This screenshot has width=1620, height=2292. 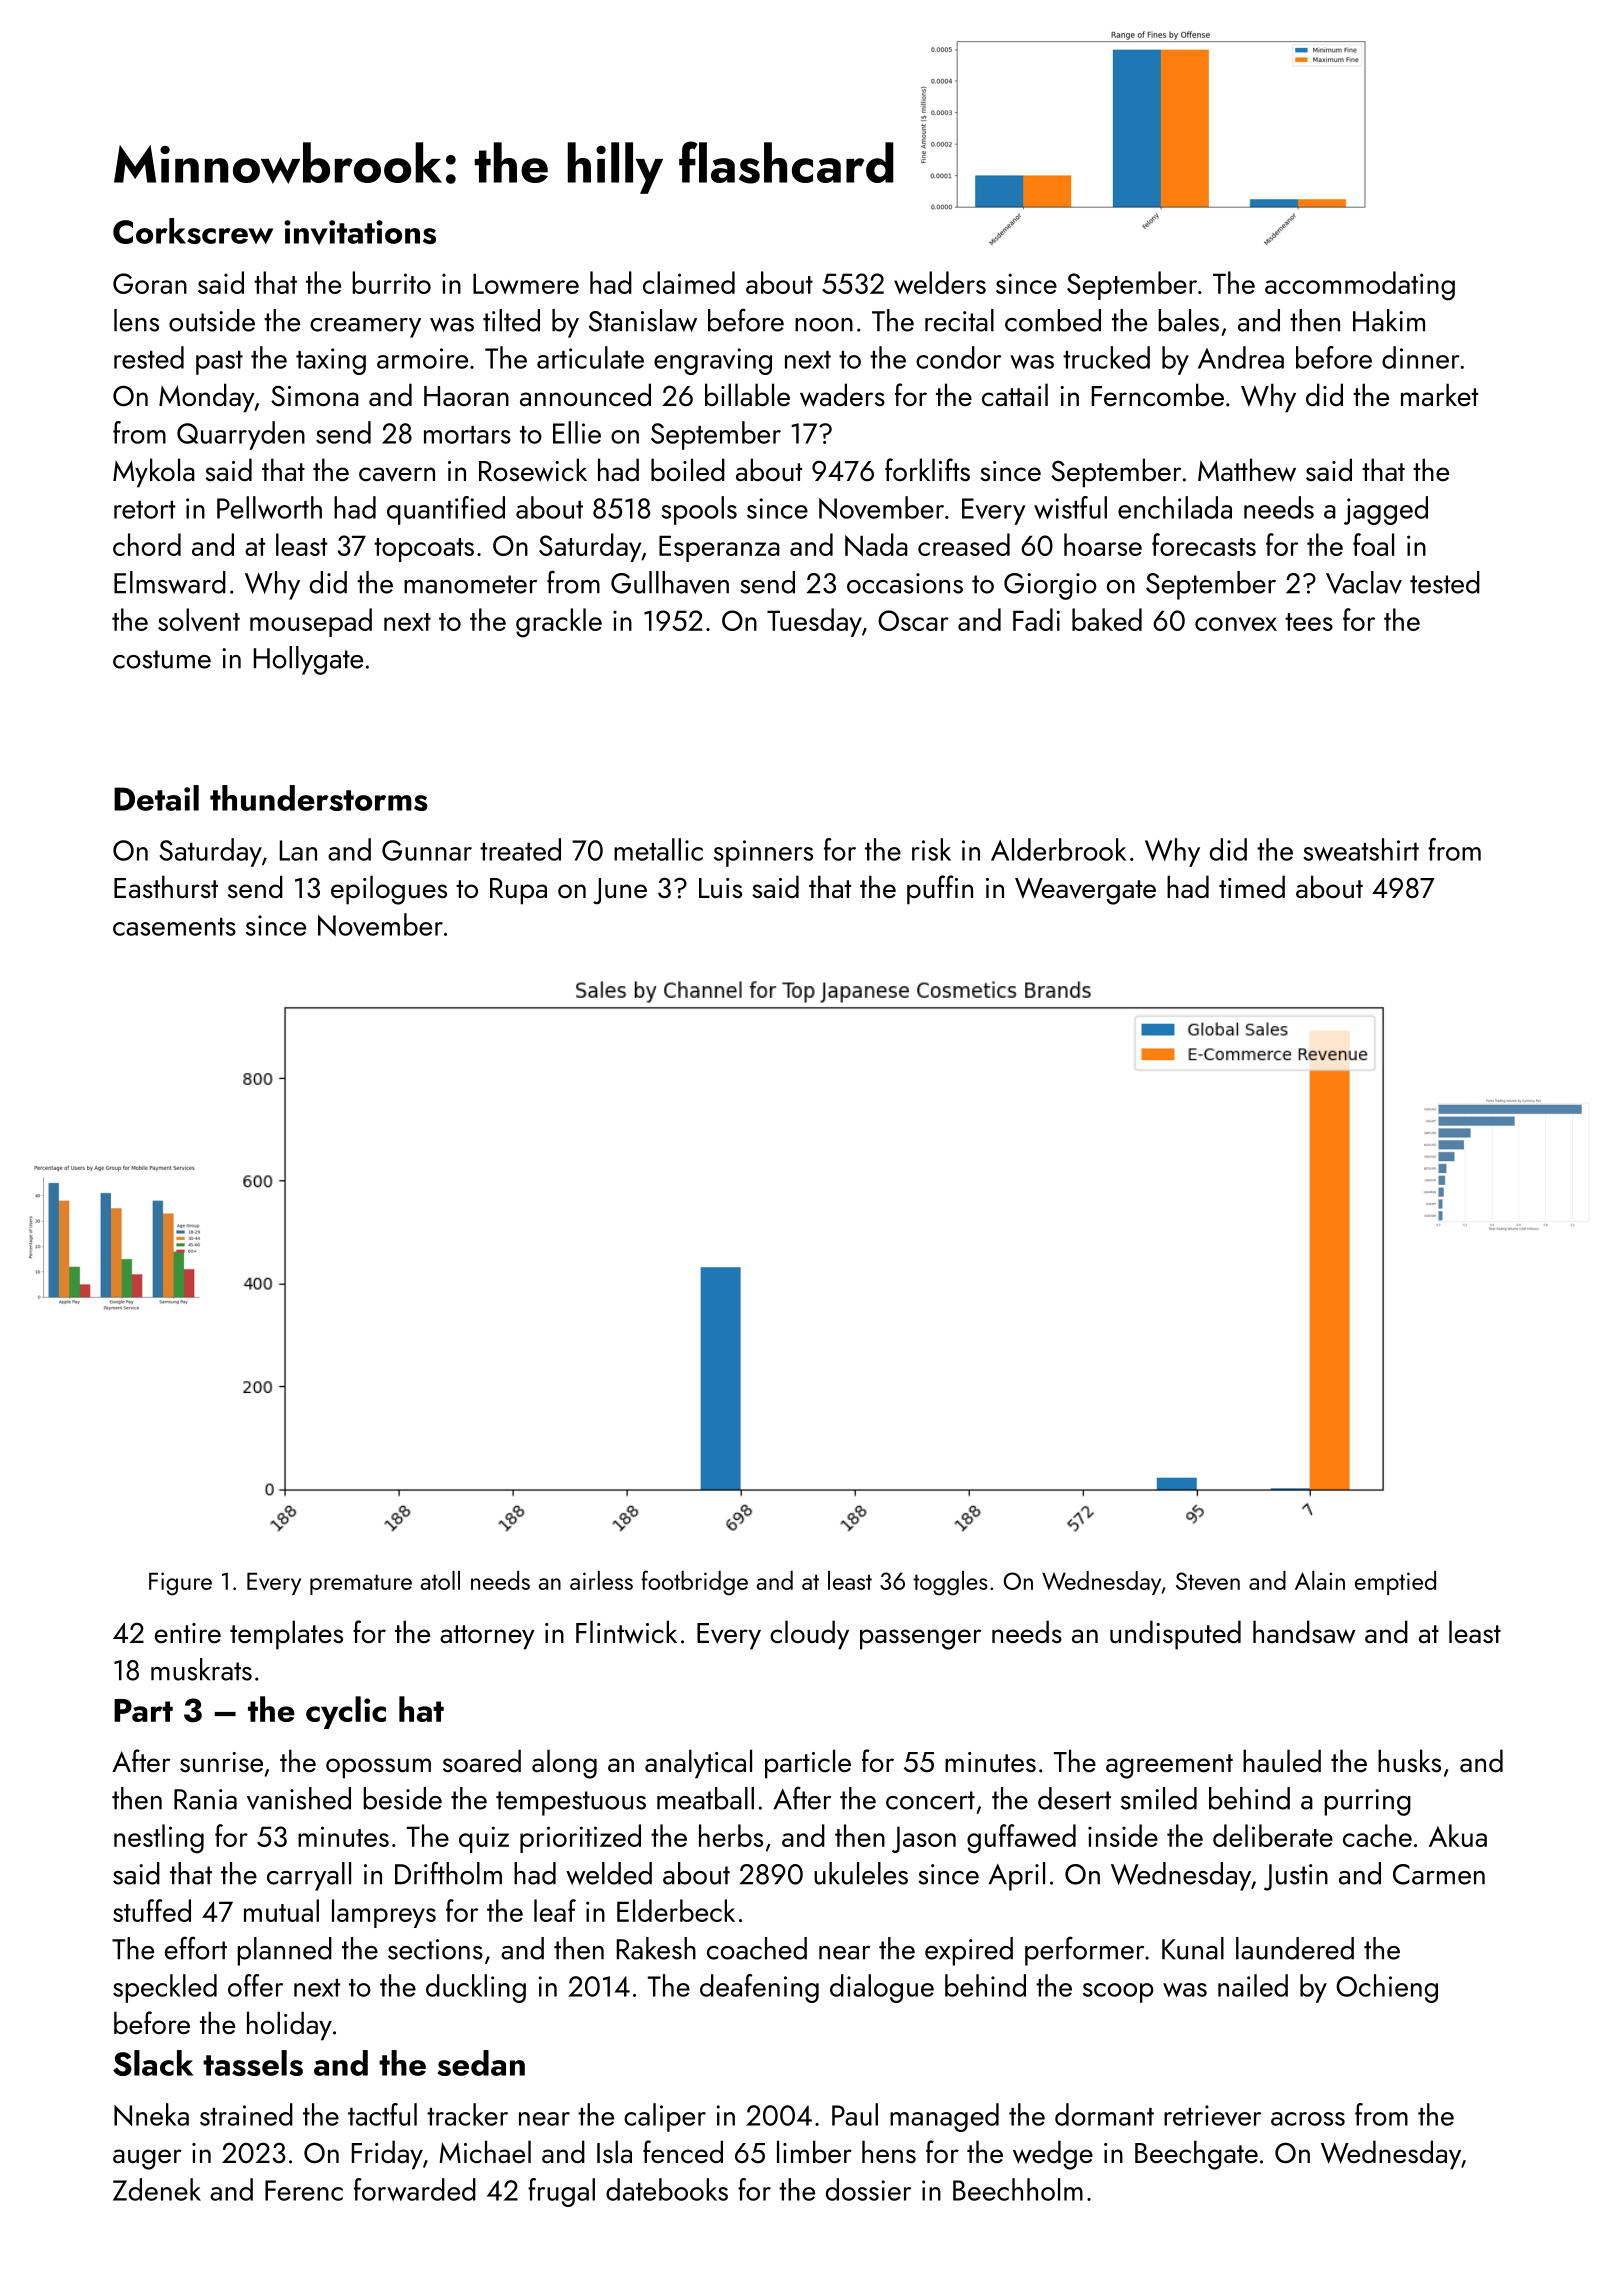 What do you see at coordinates (940, 282) in the screenshot?
I see `welders` at bounding box center [940, 282].
